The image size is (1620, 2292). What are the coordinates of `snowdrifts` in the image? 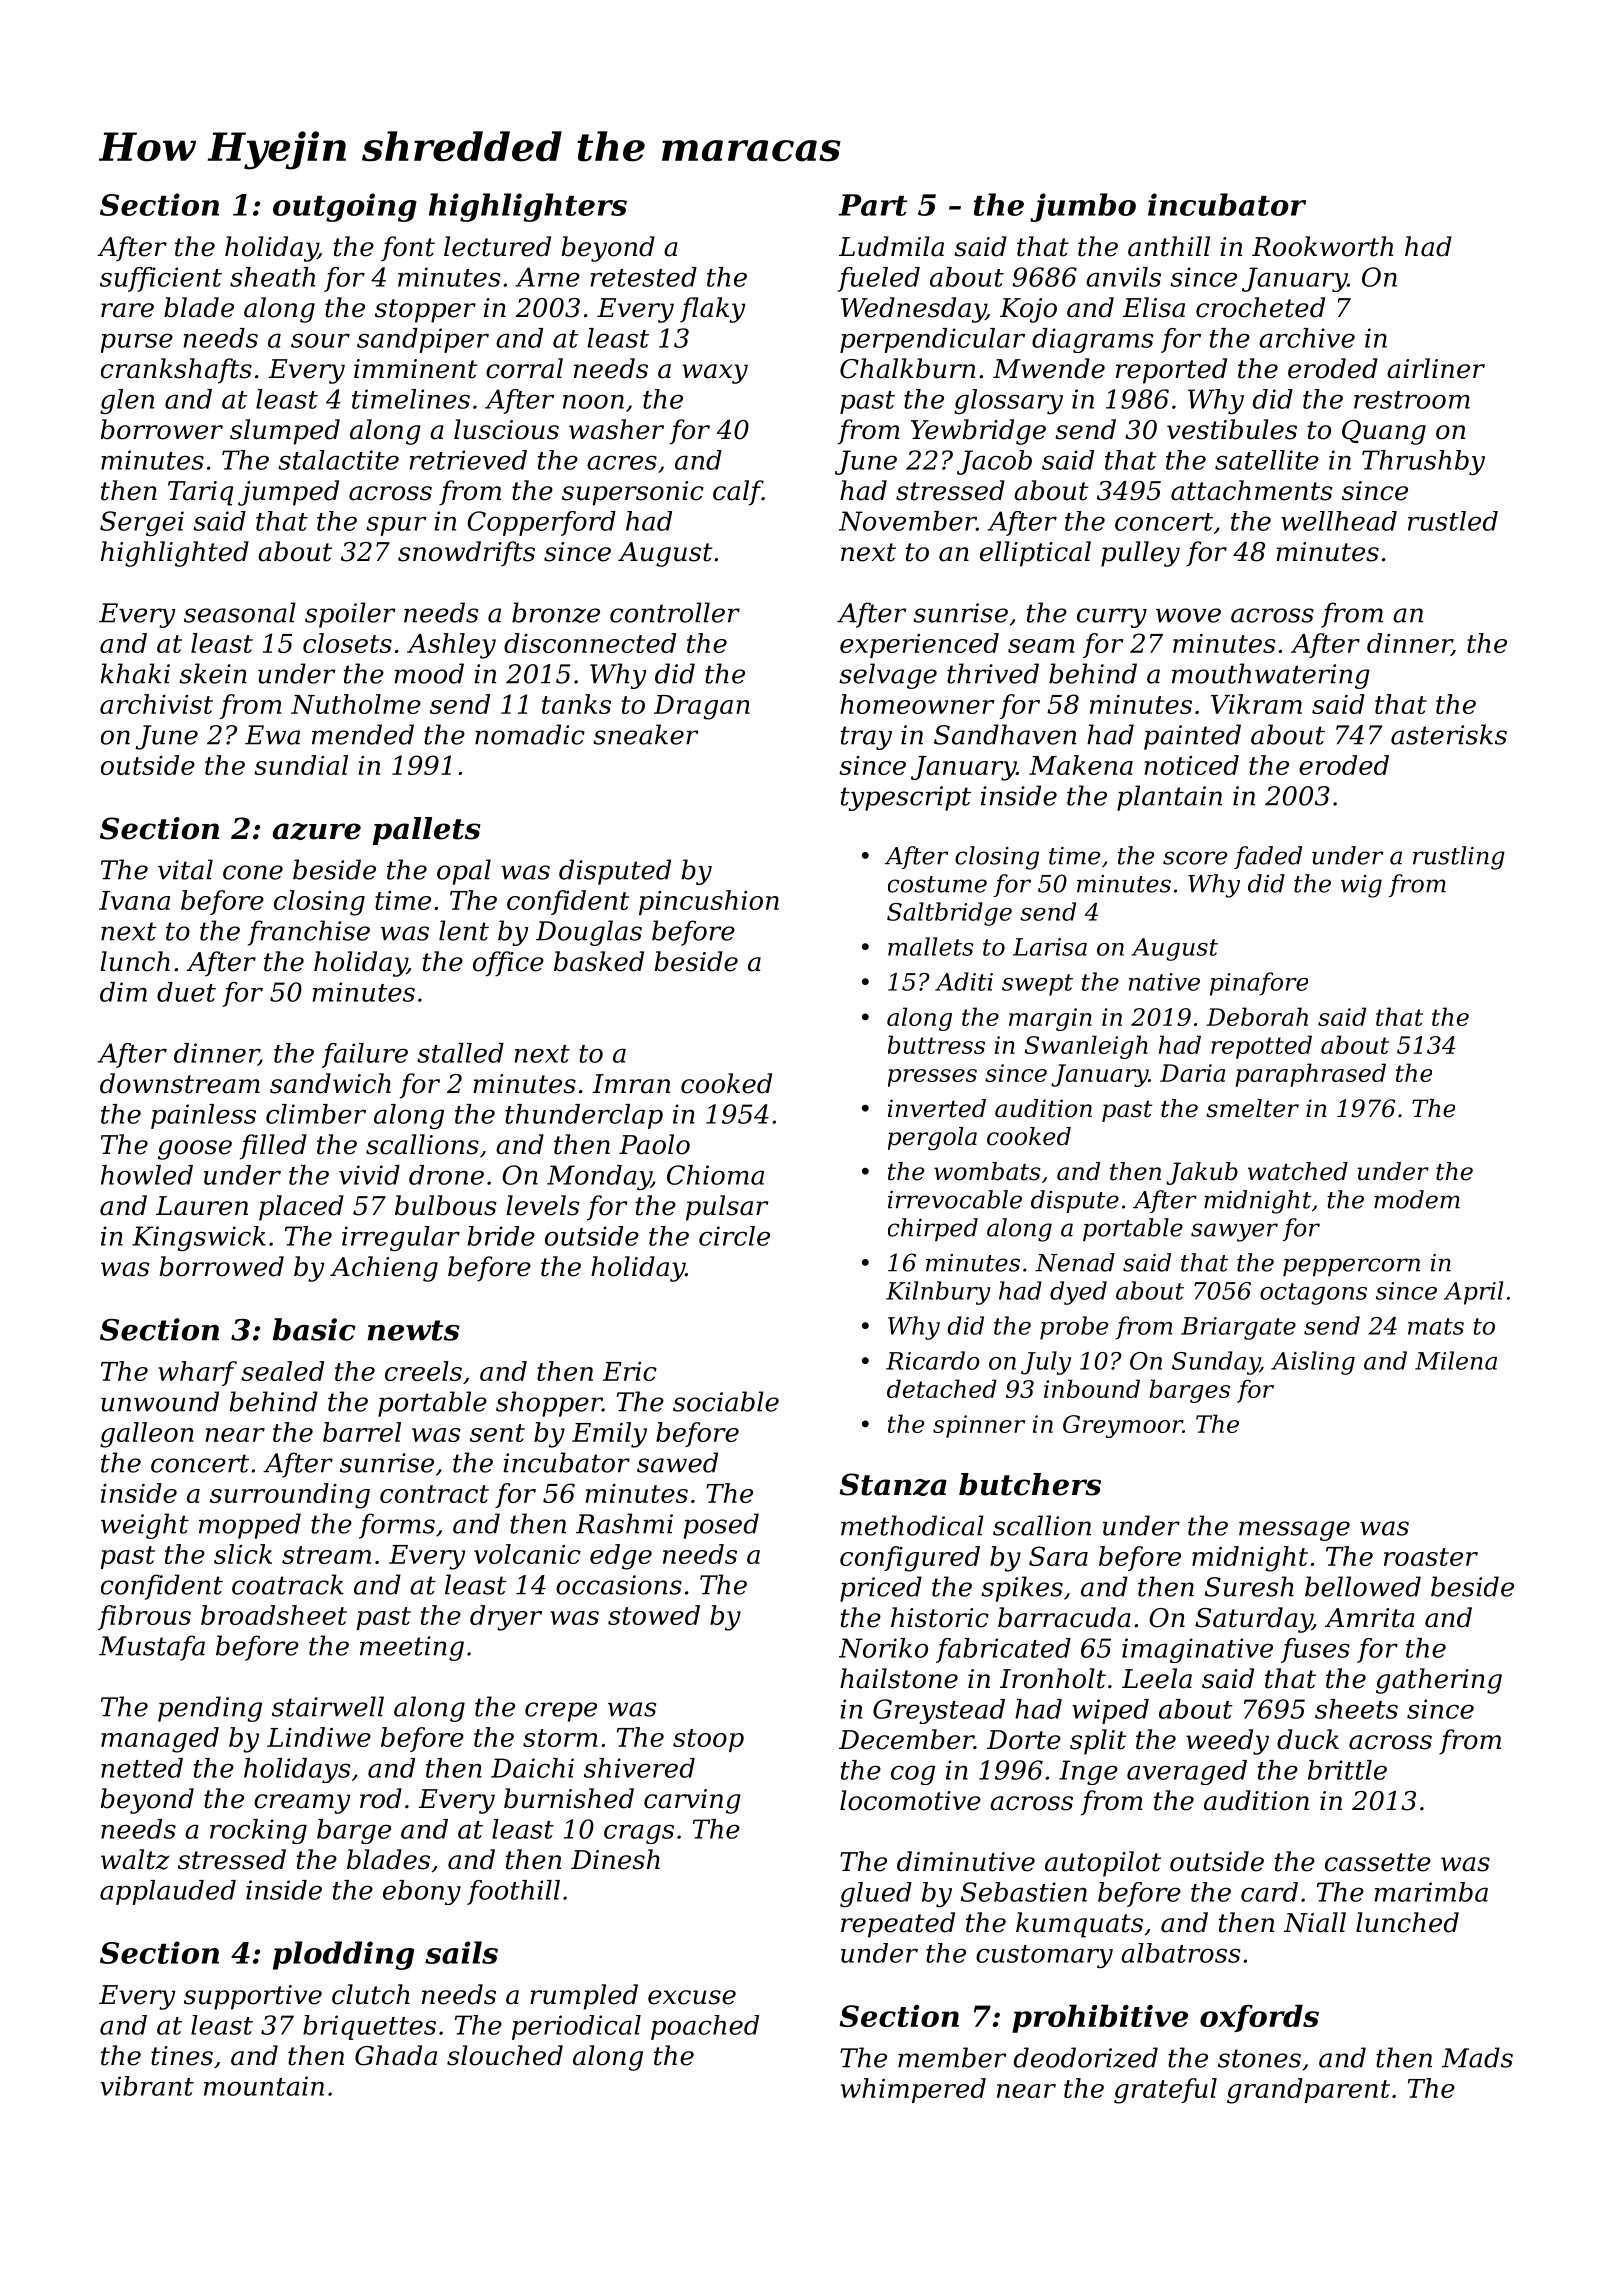 It's located at (466, 554).
